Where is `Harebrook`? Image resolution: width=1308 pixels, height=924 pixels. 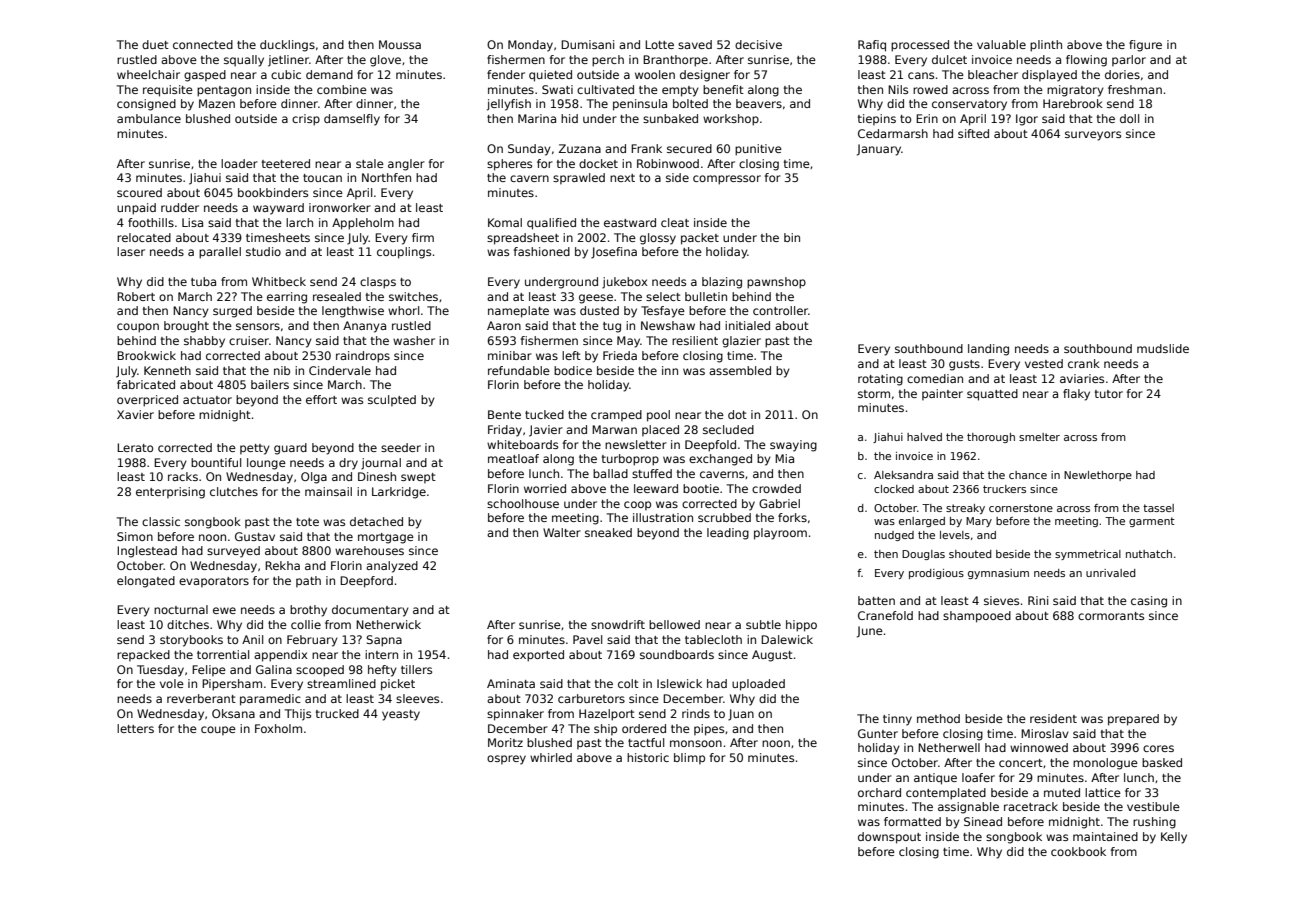 Harebrook is located at coordinates (1073, 103).
